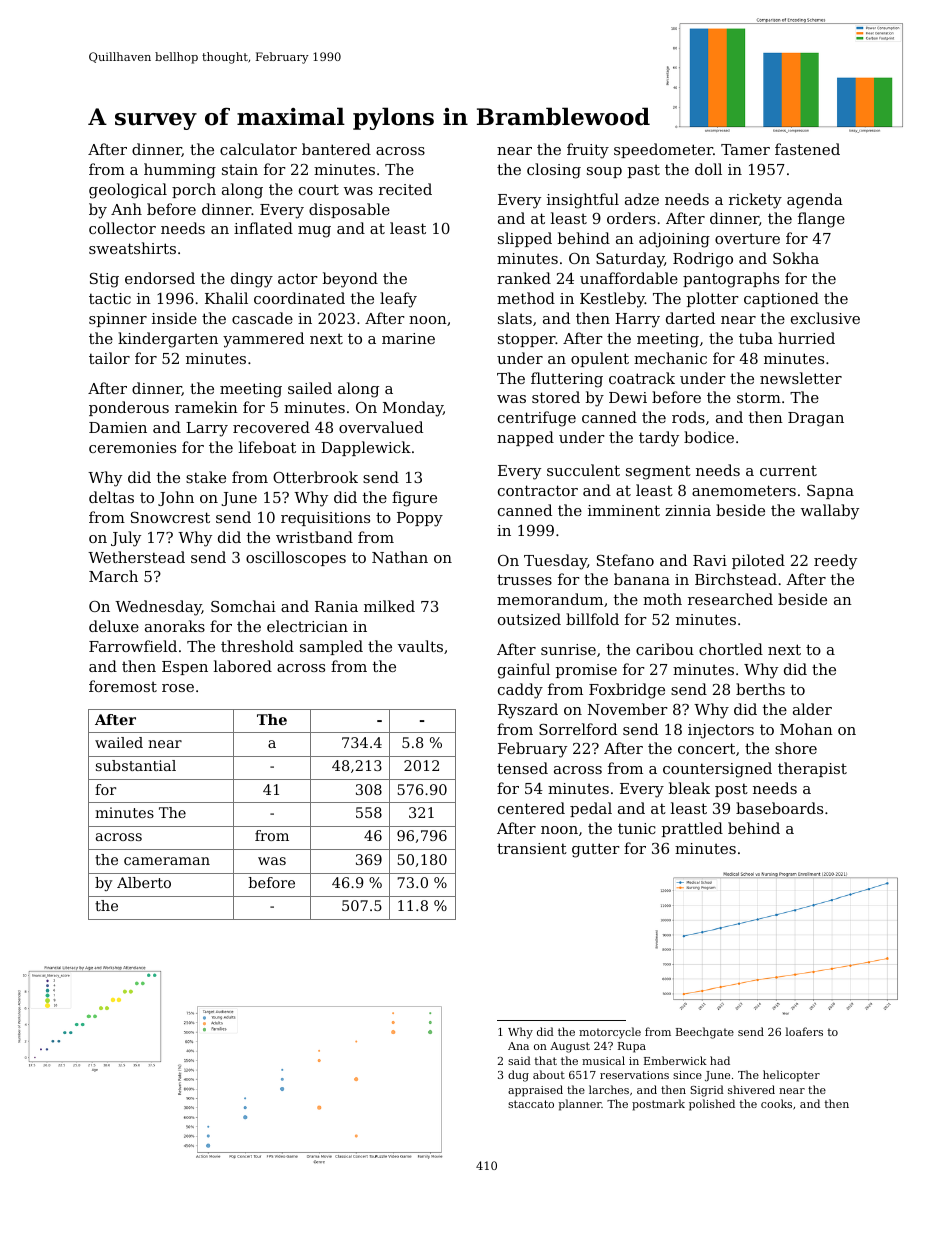  I want to click on Tamer, so click(745, 149).
